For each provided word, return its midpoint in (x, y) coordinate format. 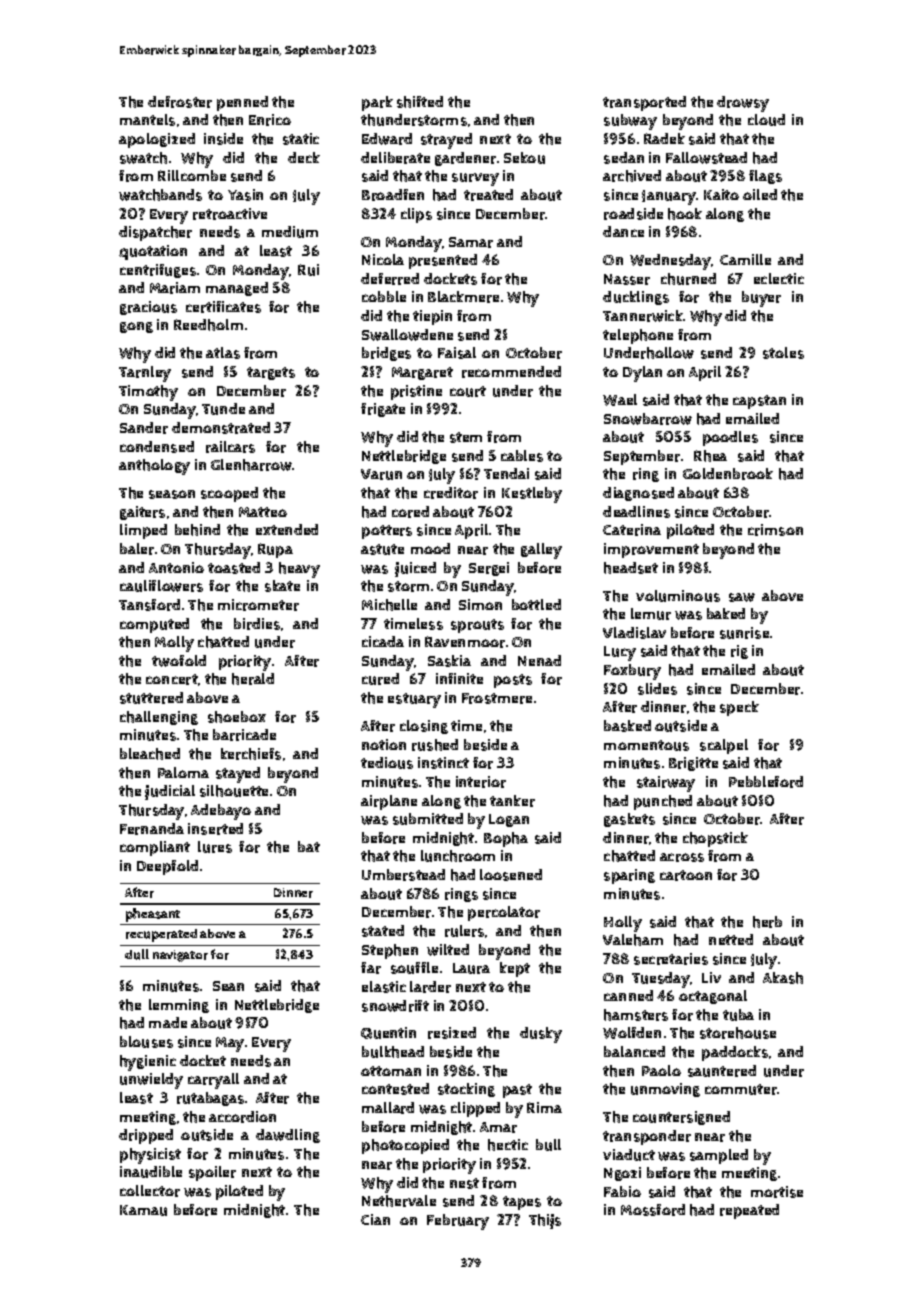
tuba (738, 1015)
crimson (775, 530)
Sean (228, 986)
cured (380, 679)
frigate (383, 410)
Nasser (627, 279)
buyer (761, 299)
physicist (150, 1156)
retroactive (230, 214)
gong (136, 327)
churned (688, 279)
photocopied (405, 1146)
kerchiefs (251, 754)
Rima (544, 1107)
